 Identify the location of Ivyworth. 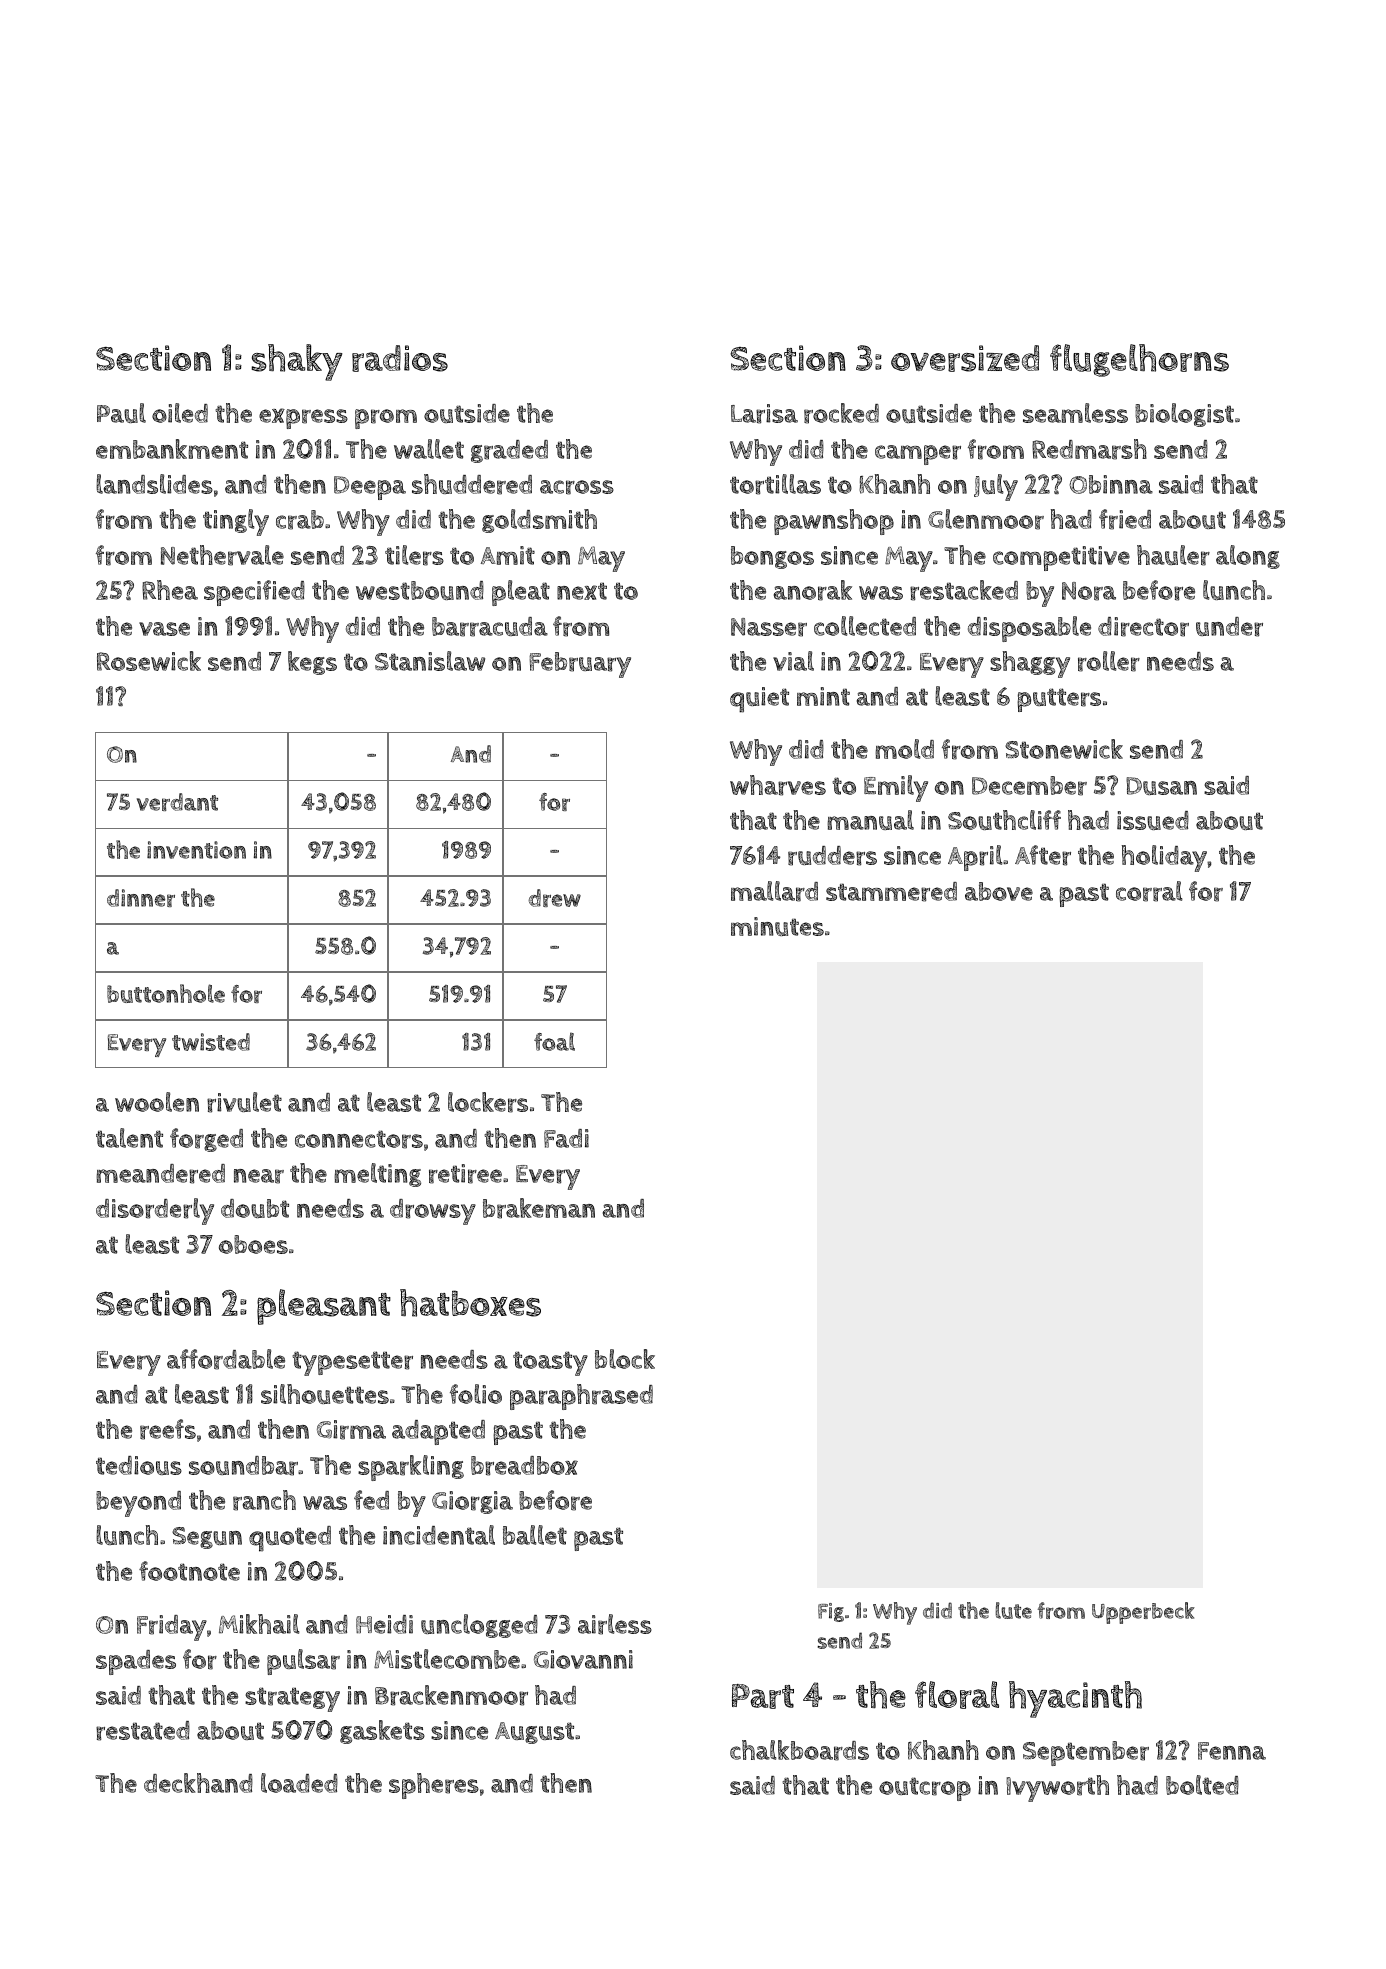
(1057, 1788).
